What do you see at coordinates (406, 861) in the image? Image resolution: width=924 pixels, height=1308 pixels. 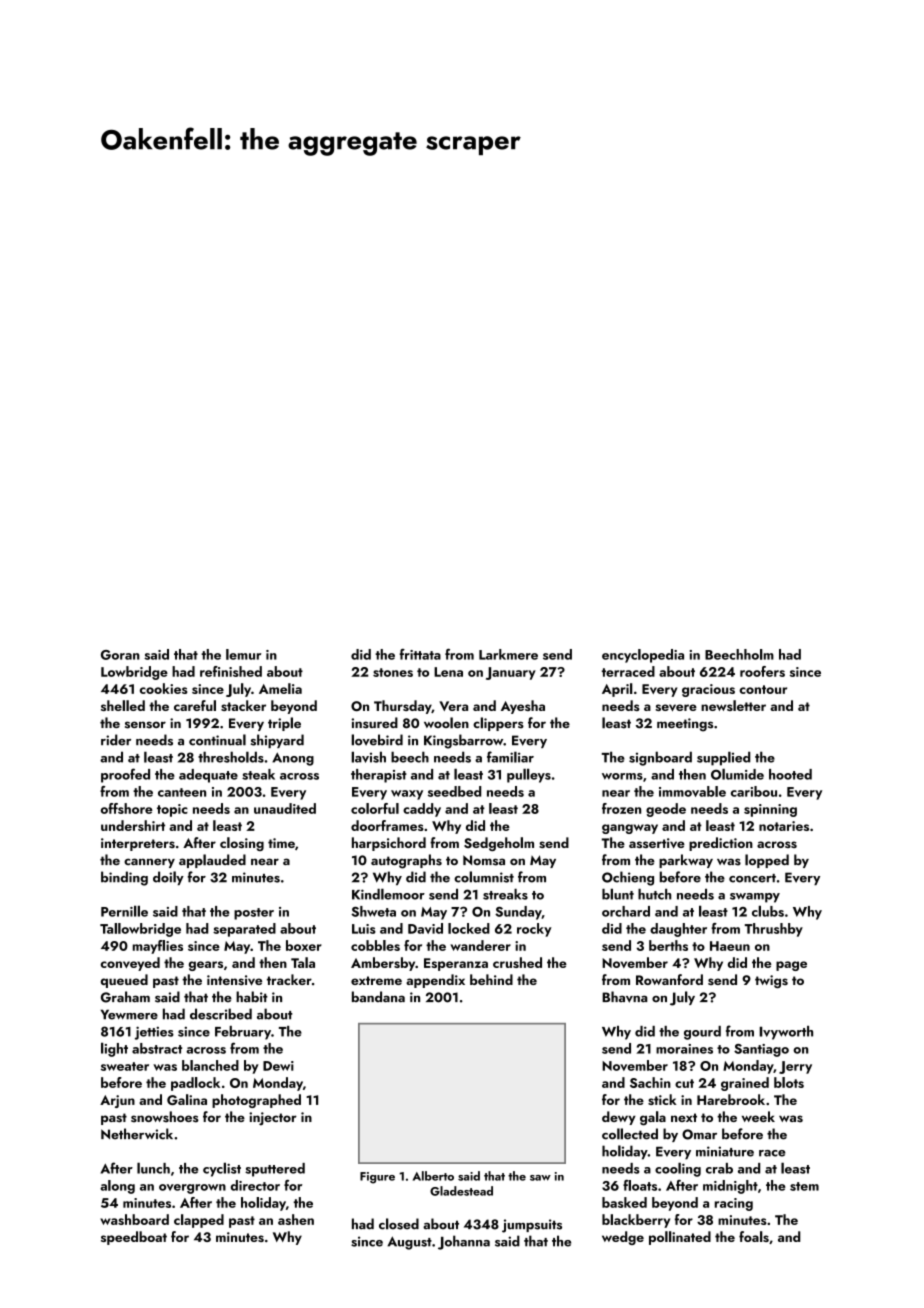 I see `autographs` at bounding box center [406, 861].
